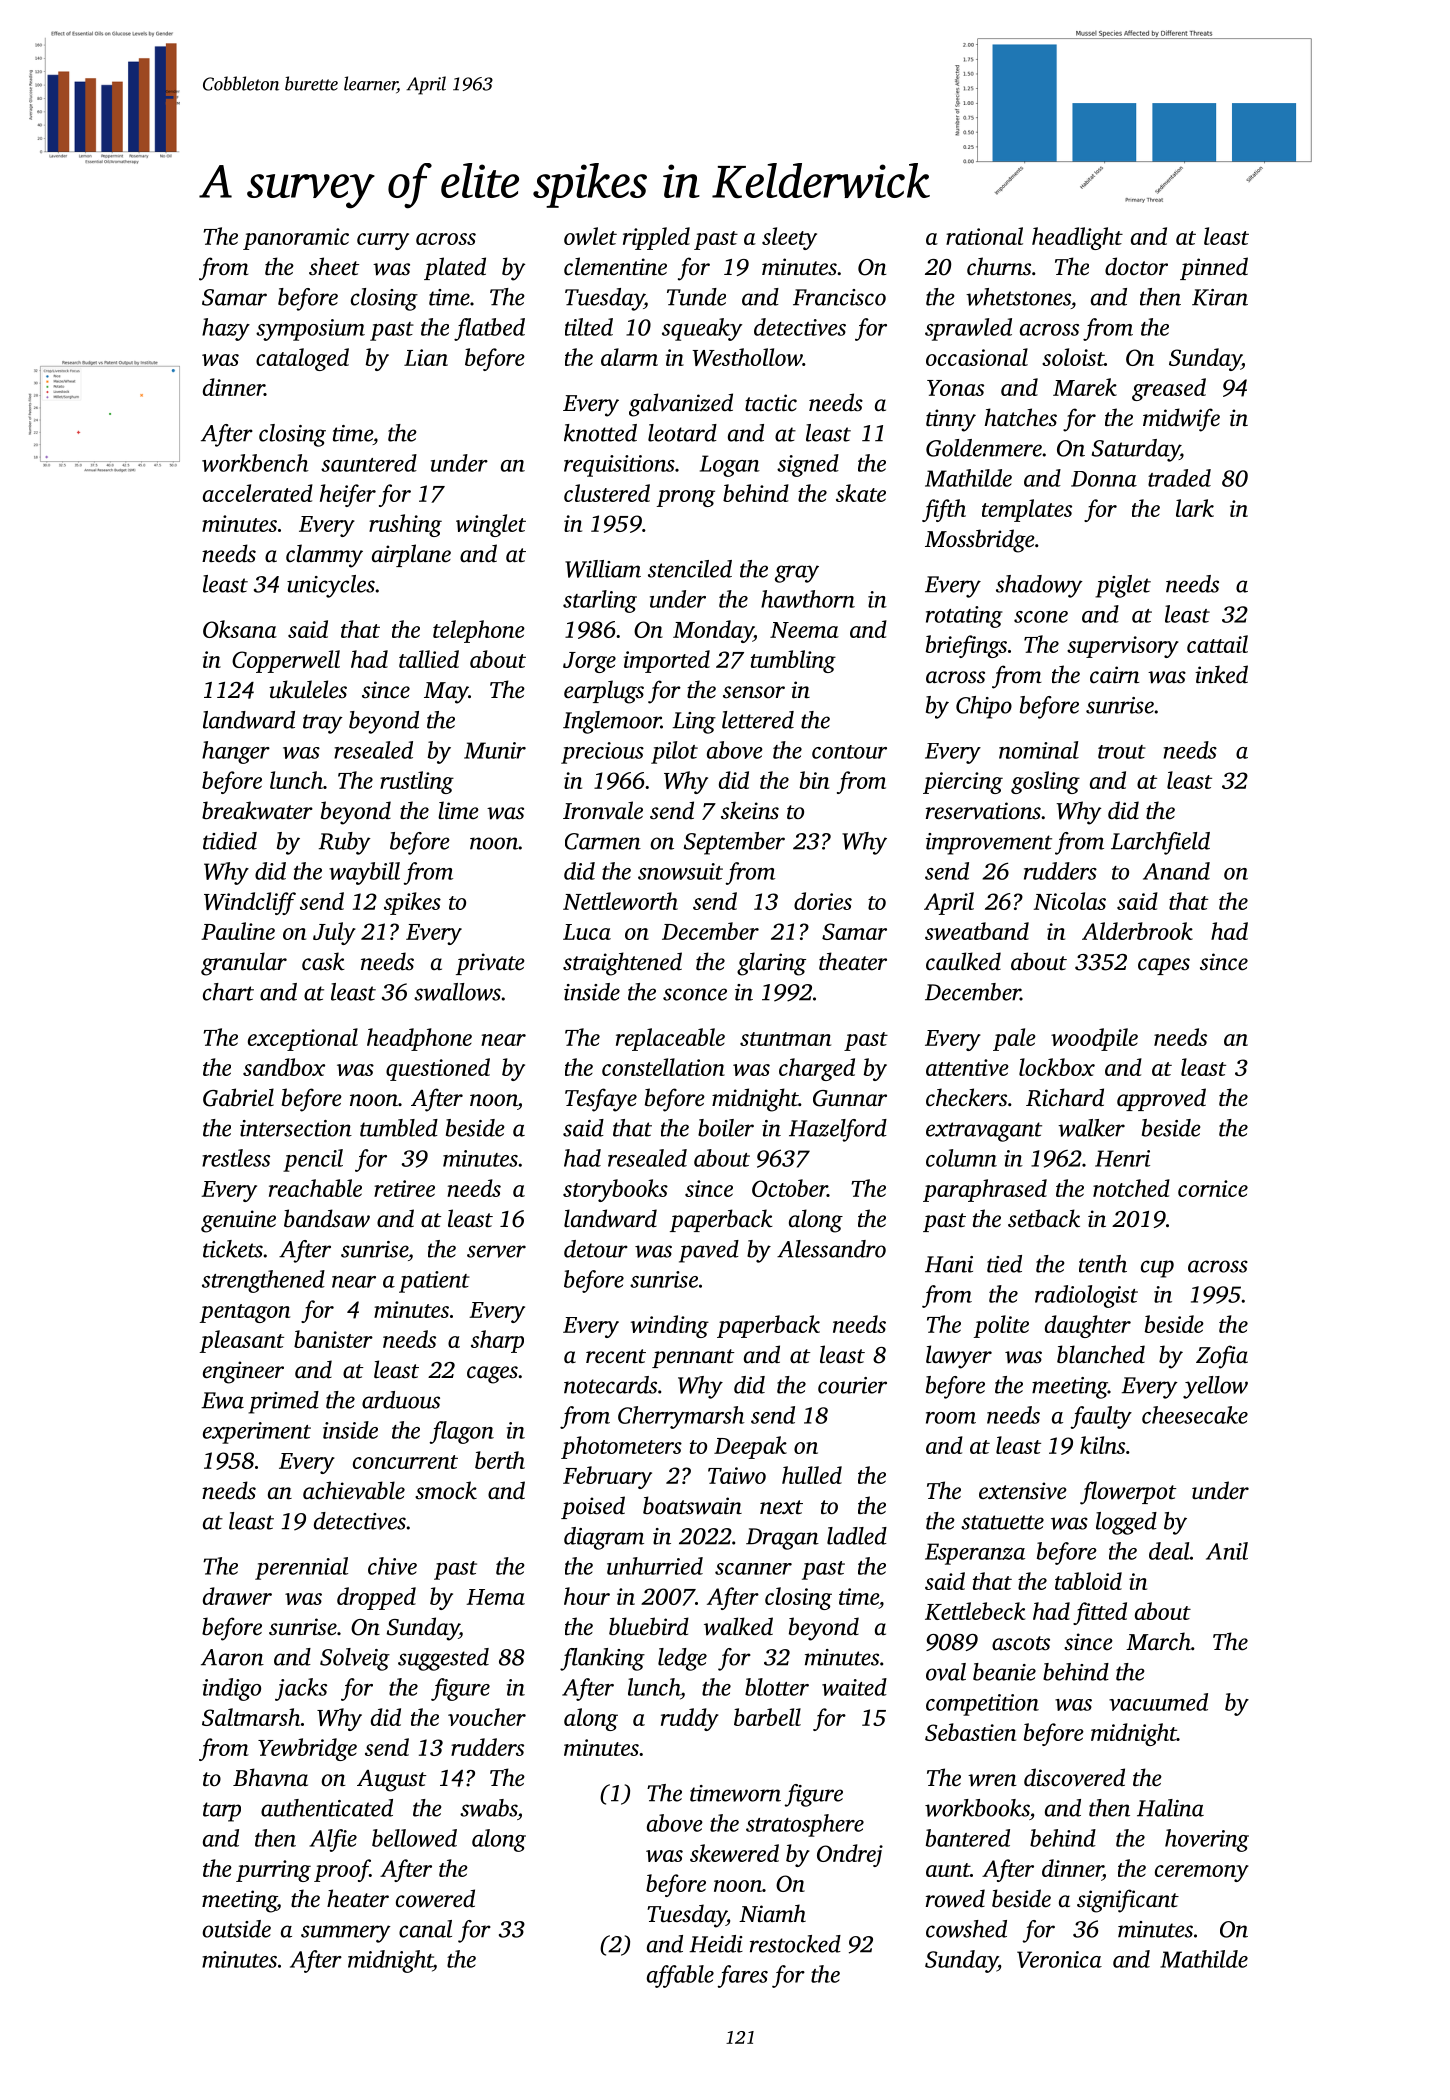 The image size is (1450, 2100). Describe the element at coordinates (656, 238) in the image. I see `rippled` at that location.
